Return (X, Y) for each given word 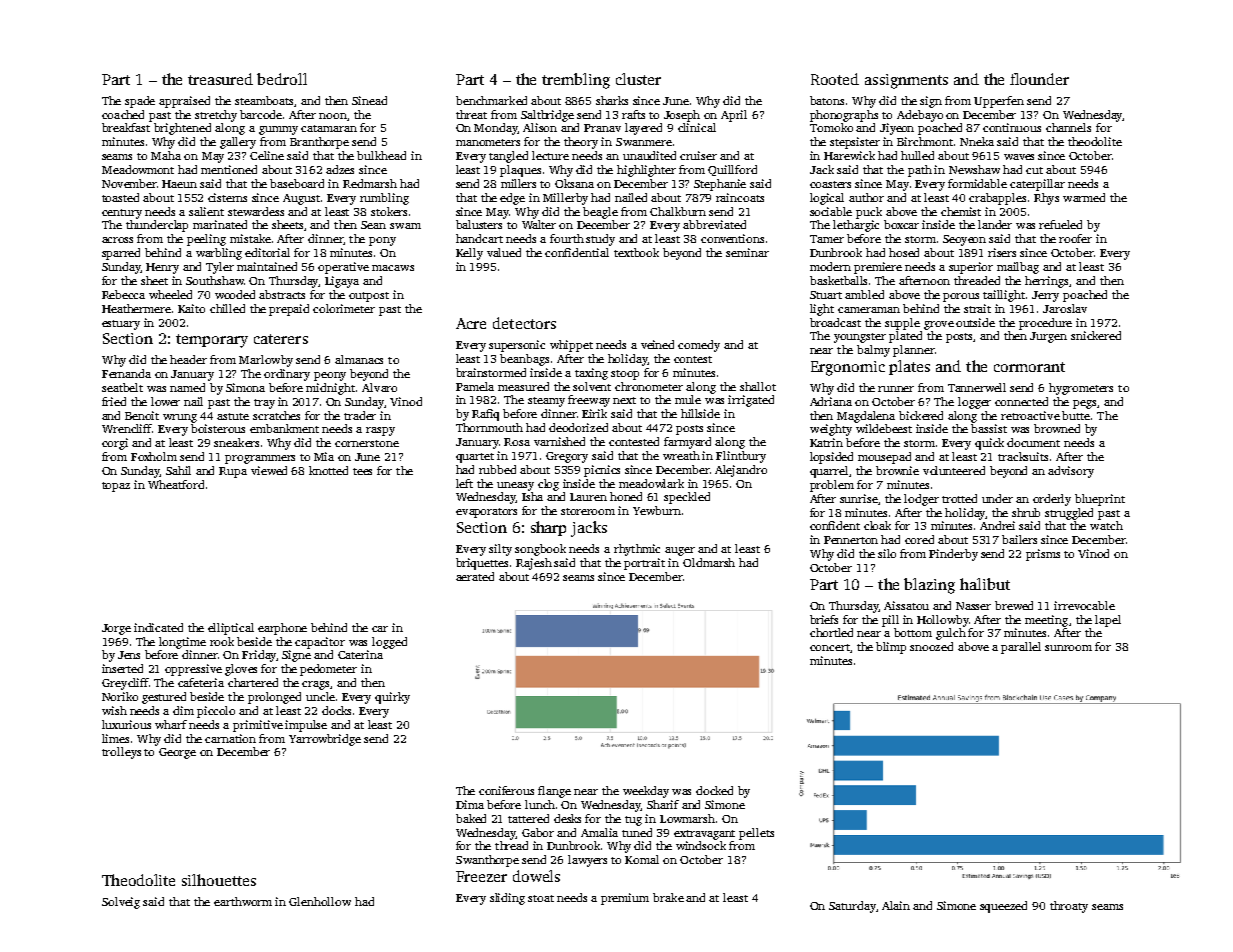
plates (909, 367)
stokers (389, 211)
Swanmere (644, 142)
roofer (1075, 238)
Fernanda (126, 373)
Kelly (469, 254)
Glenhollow (320, 901)
